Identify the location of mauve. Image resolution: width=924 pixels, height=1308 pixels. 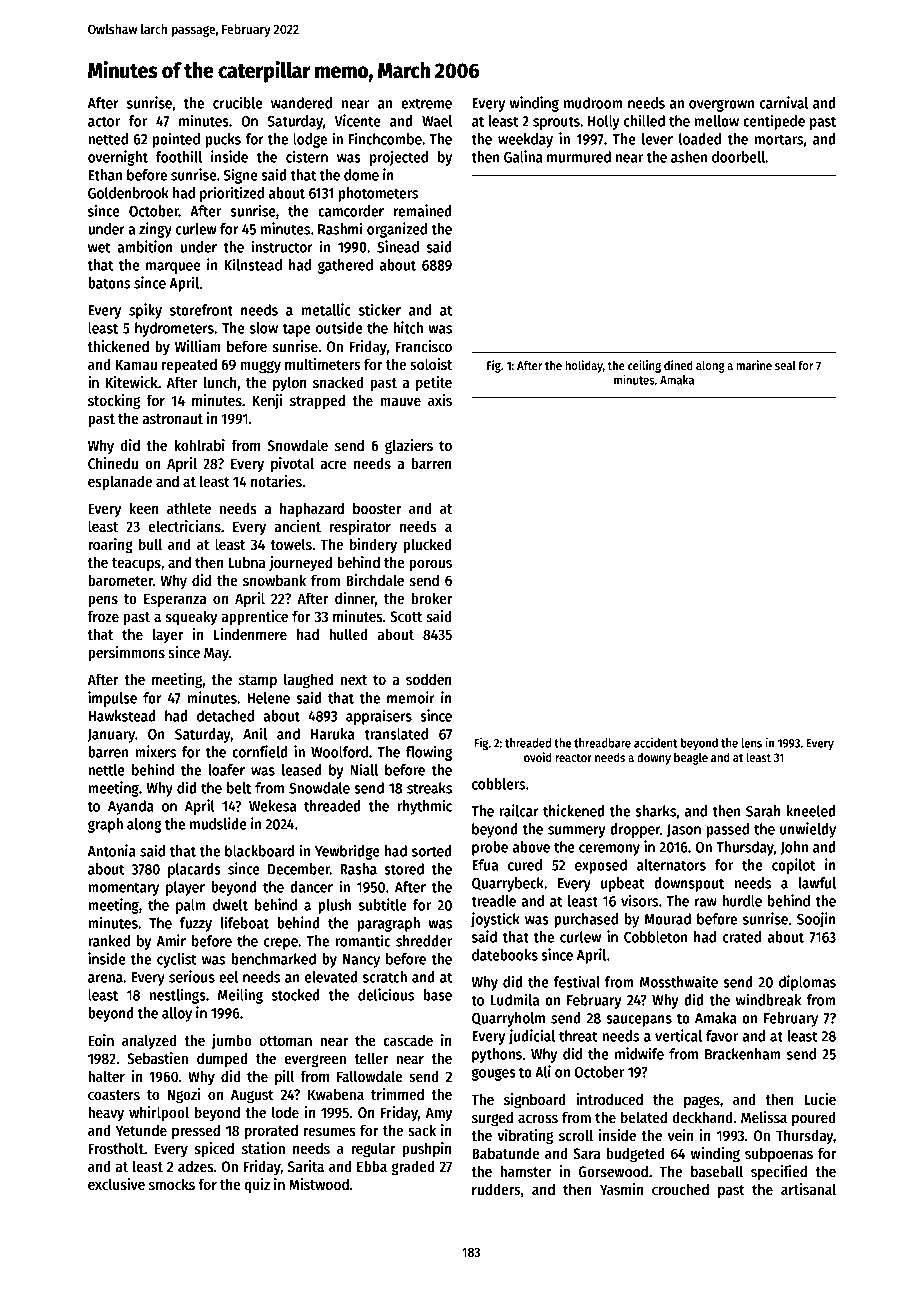
(400, 401).
